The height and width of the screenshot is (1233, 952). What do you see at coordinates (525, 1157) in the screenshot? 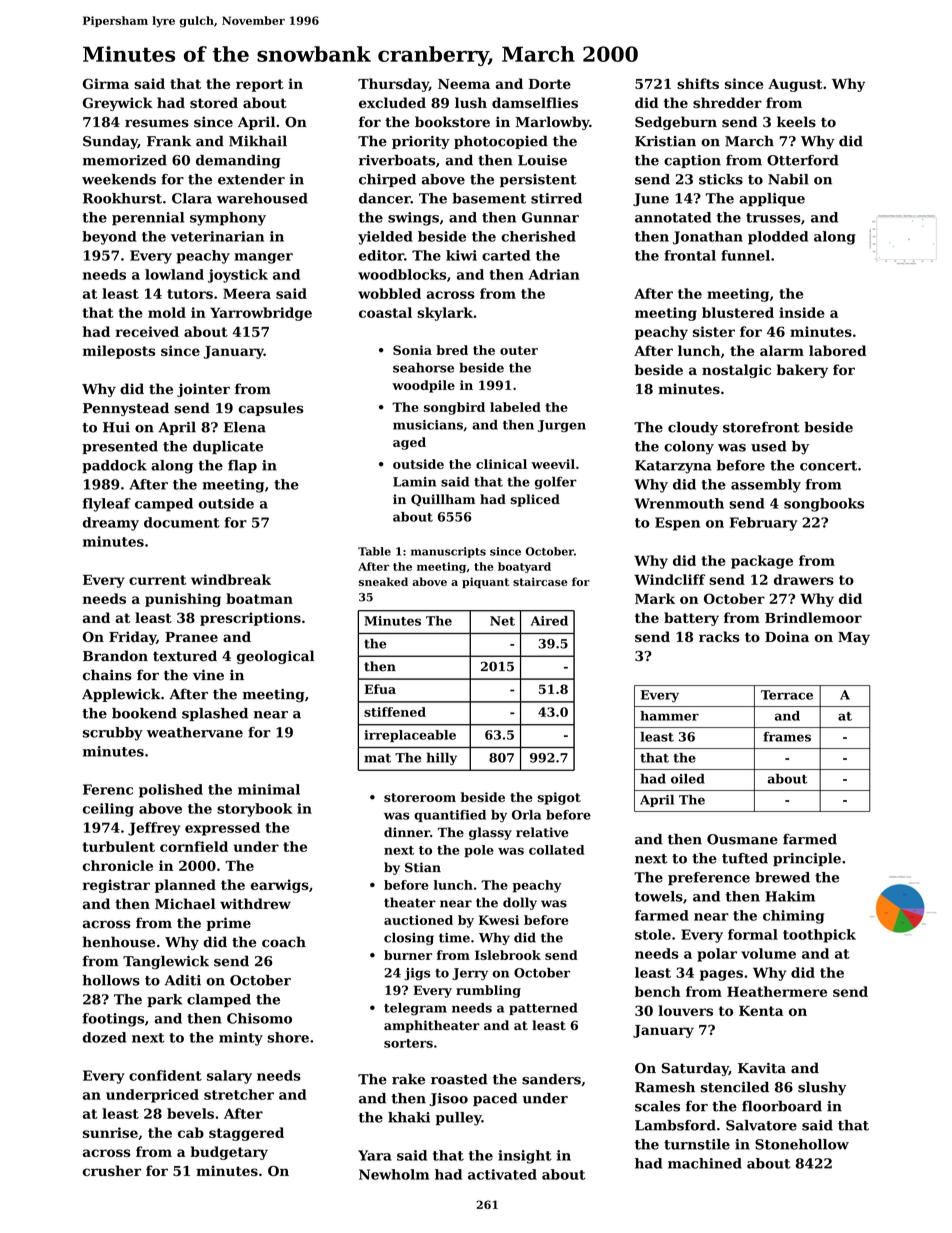
I see `insight` at bounding box center [525, 1157].
